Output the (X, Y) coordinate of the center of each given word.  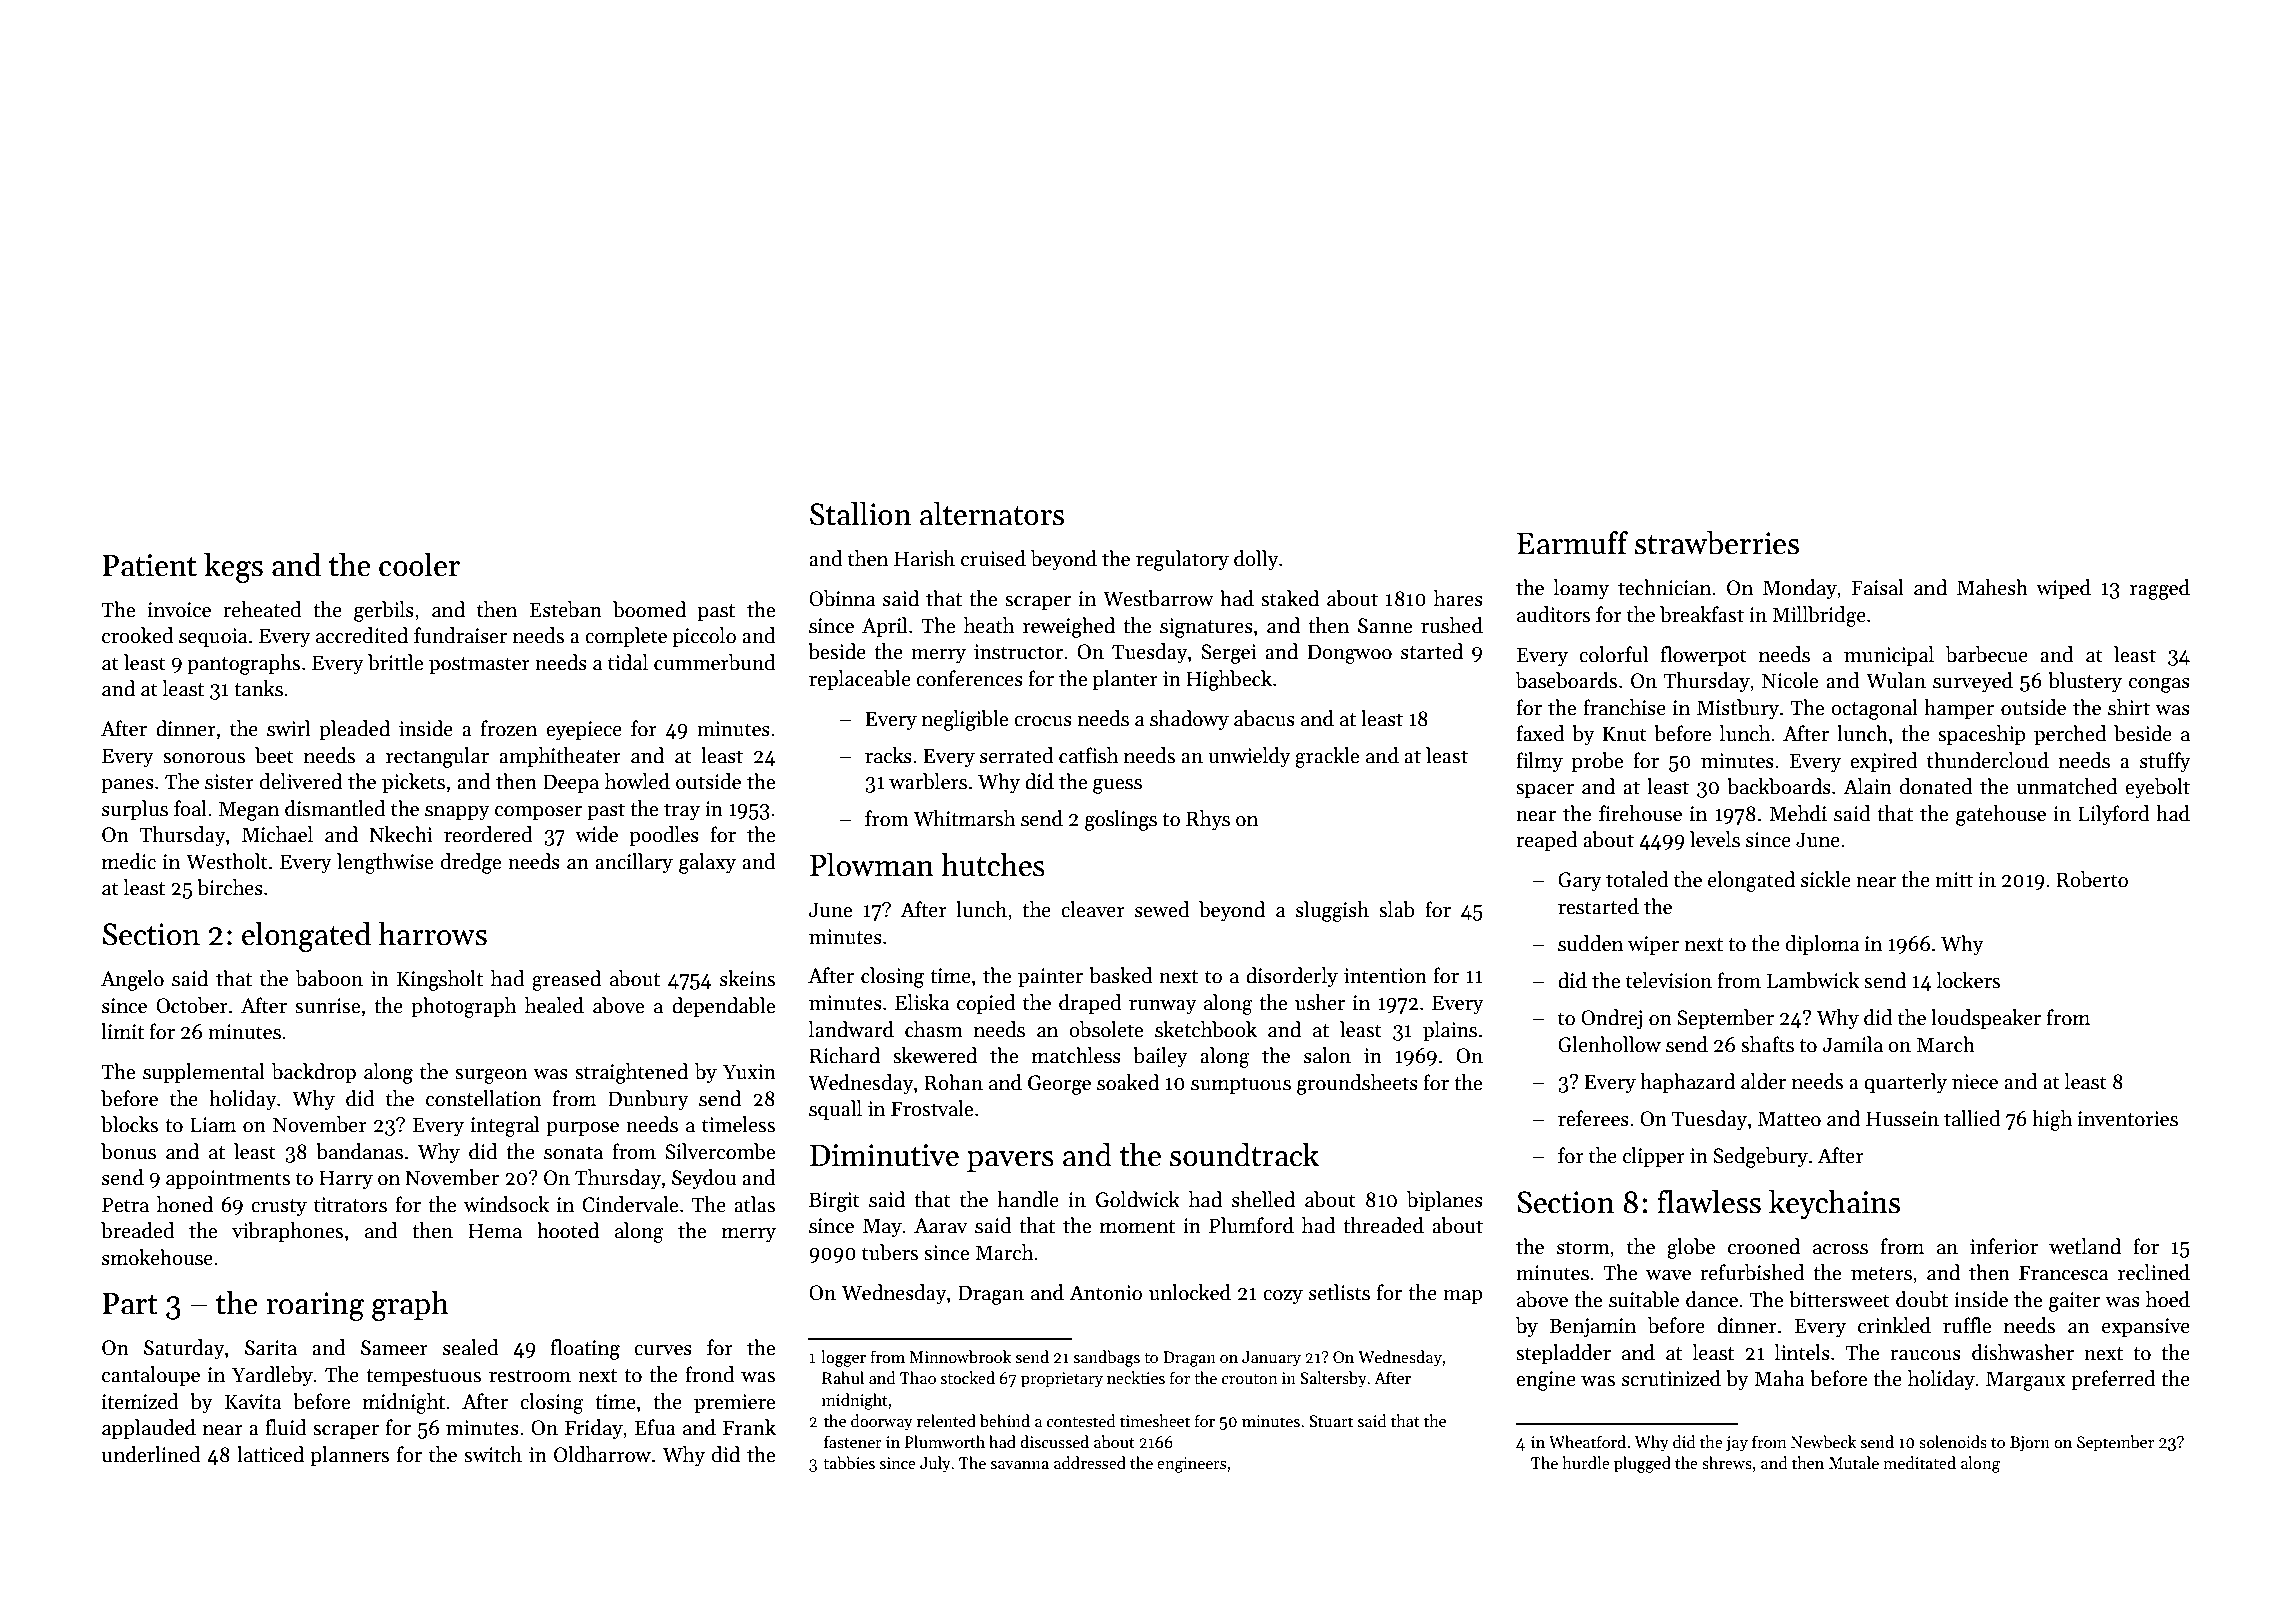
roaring (315, 1306)
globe (1691, 1248)
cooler (419, 565)
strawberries (1717, 543)
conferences (969, 678)
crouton (1250, 1379)
